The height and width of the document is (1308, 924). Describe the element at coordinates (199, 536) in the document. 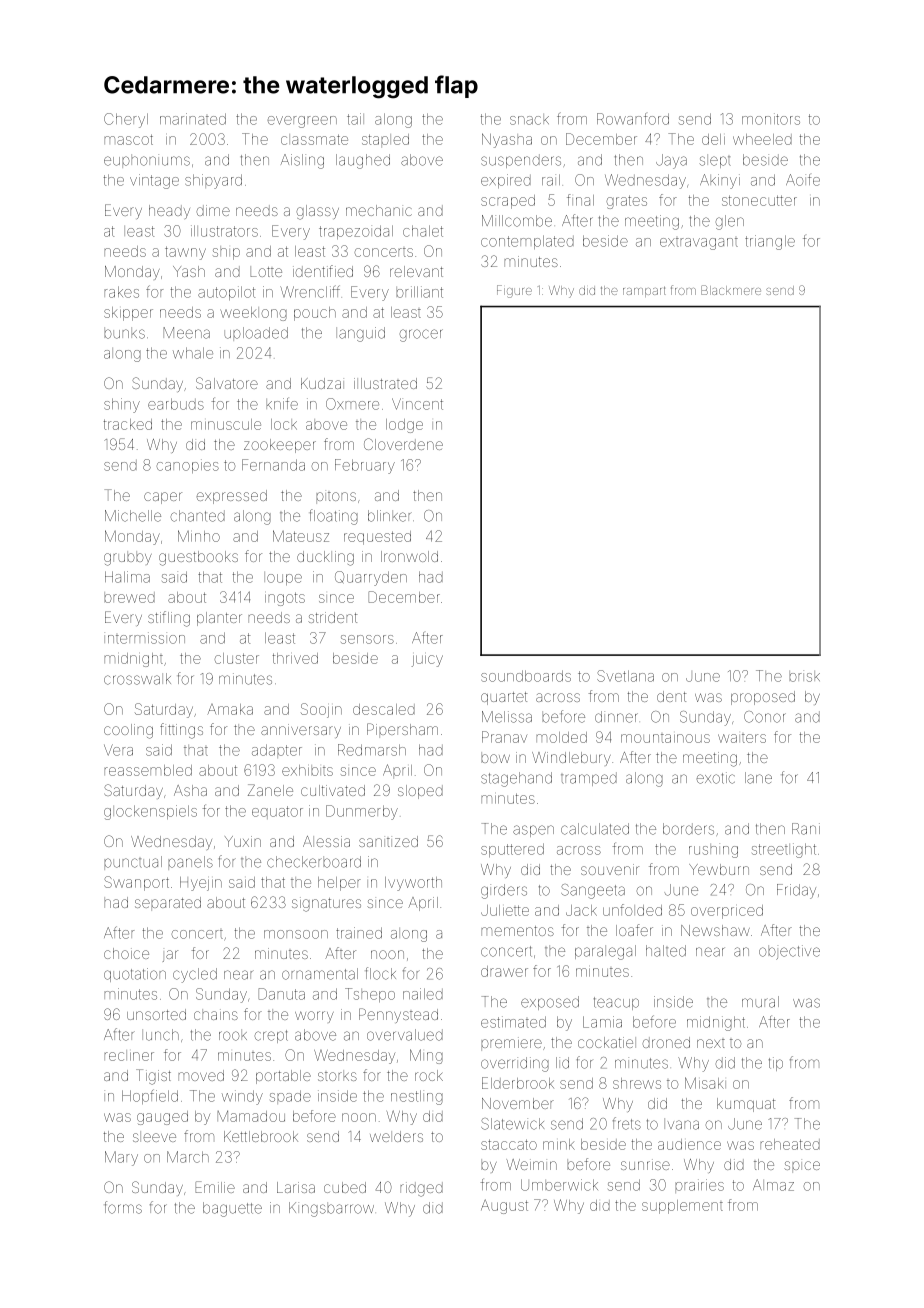

I see `Minho` at that location.
